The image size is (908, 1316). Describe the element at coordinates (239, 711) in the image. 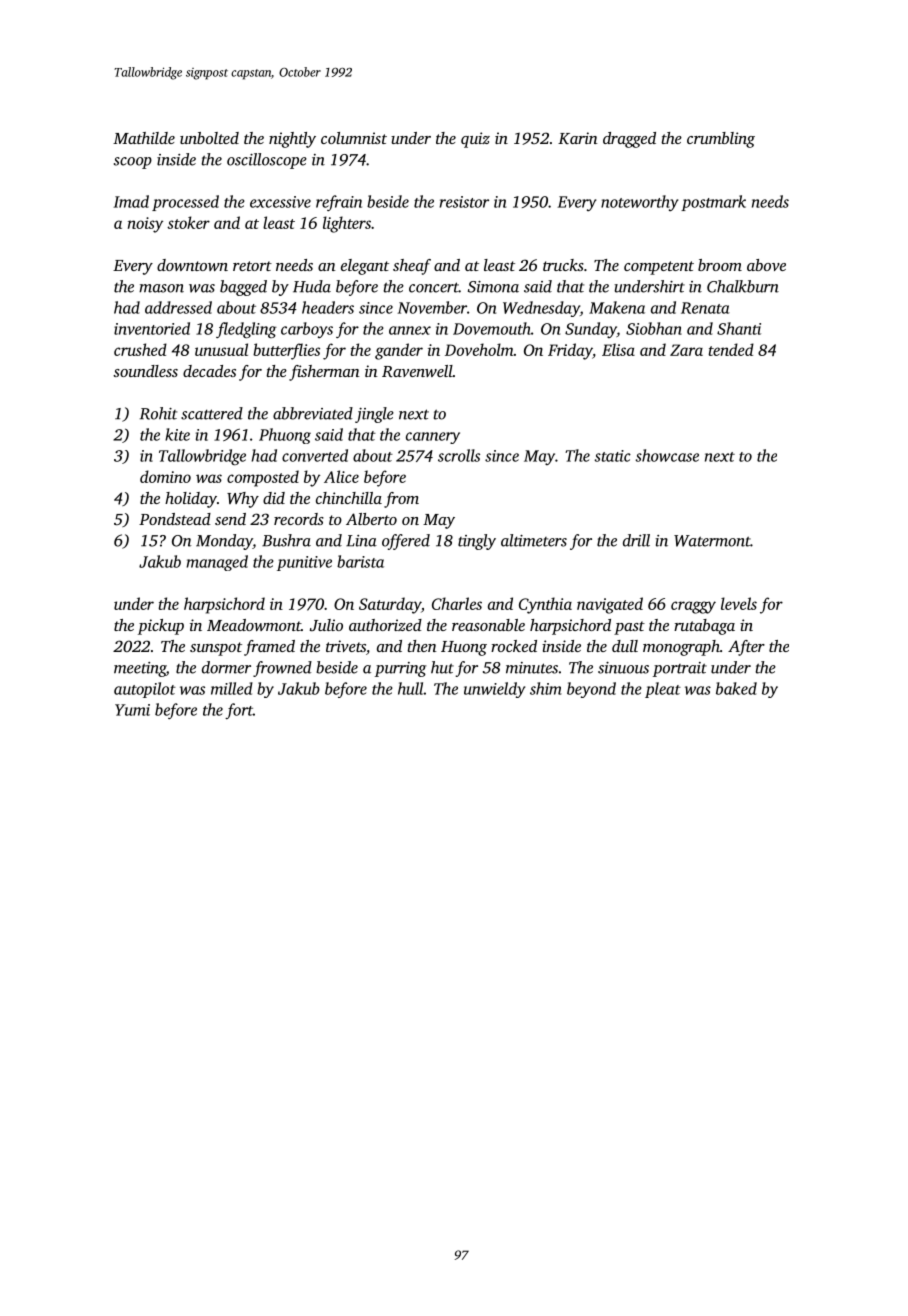

I see `fort` at that location.
